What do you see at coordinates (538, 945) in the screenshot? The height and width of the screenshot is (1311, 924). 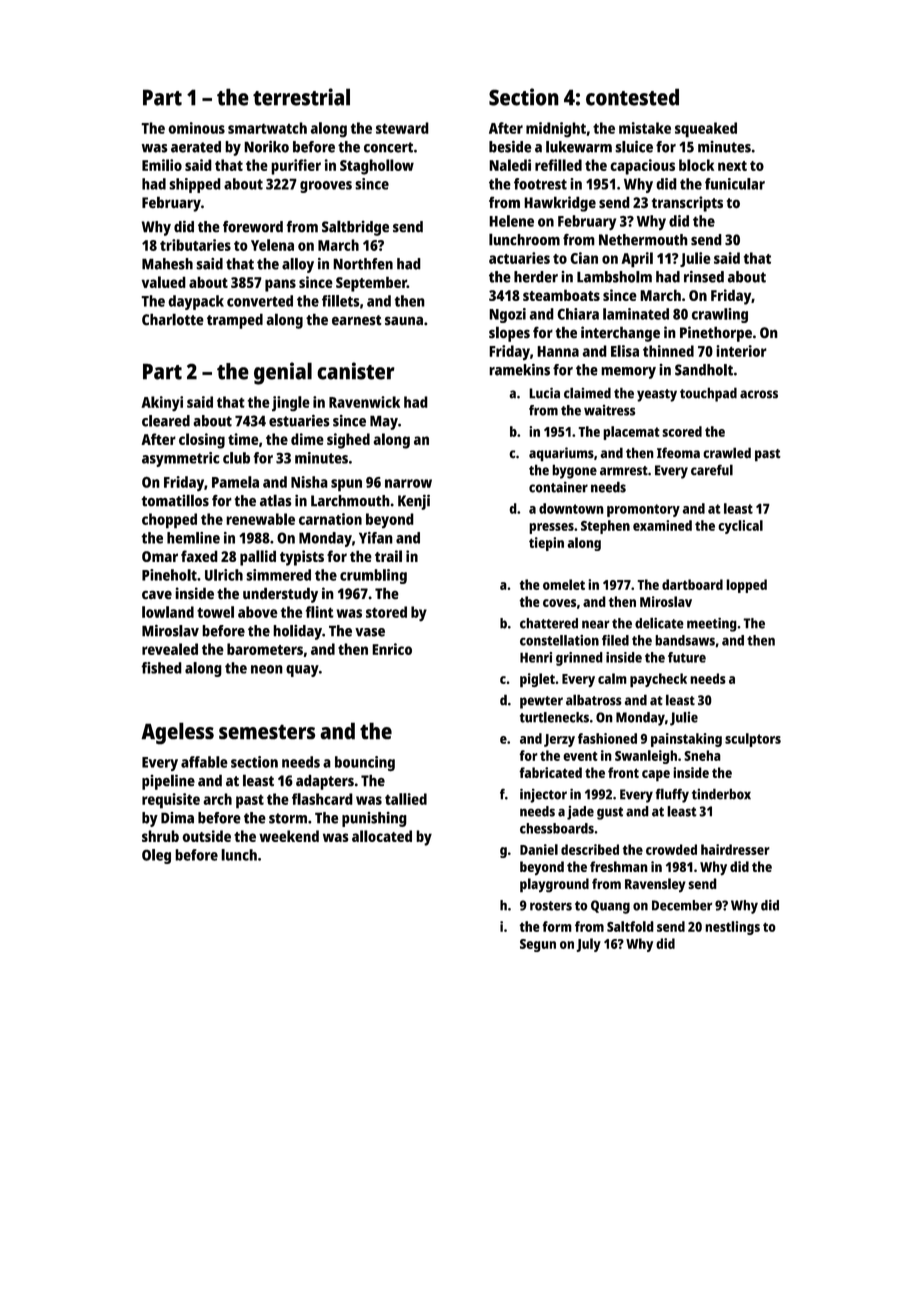 I see `Segun` at bounding box center [538, 945].
